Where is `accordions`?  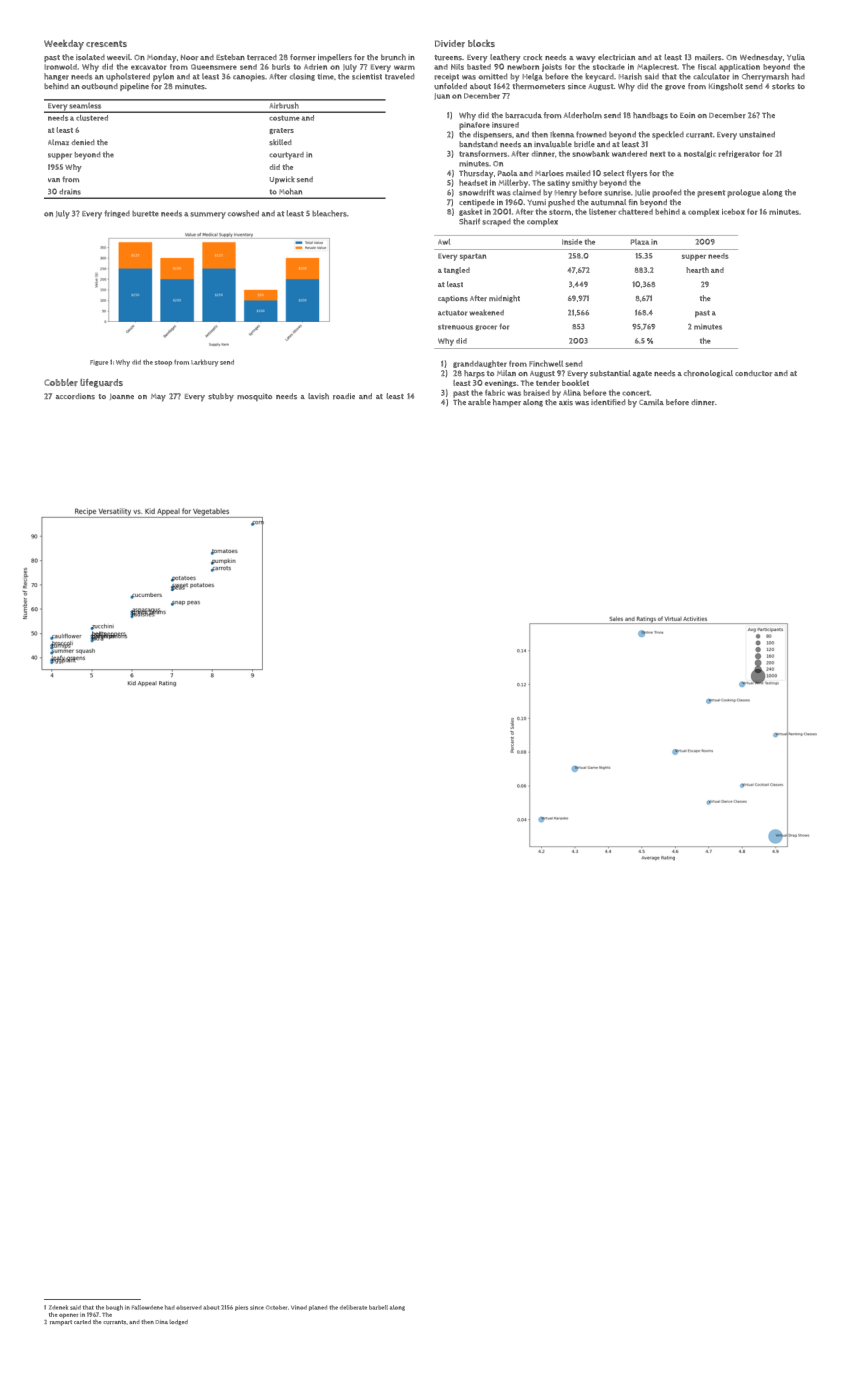
accordions is located at coordinates (75, 396).
